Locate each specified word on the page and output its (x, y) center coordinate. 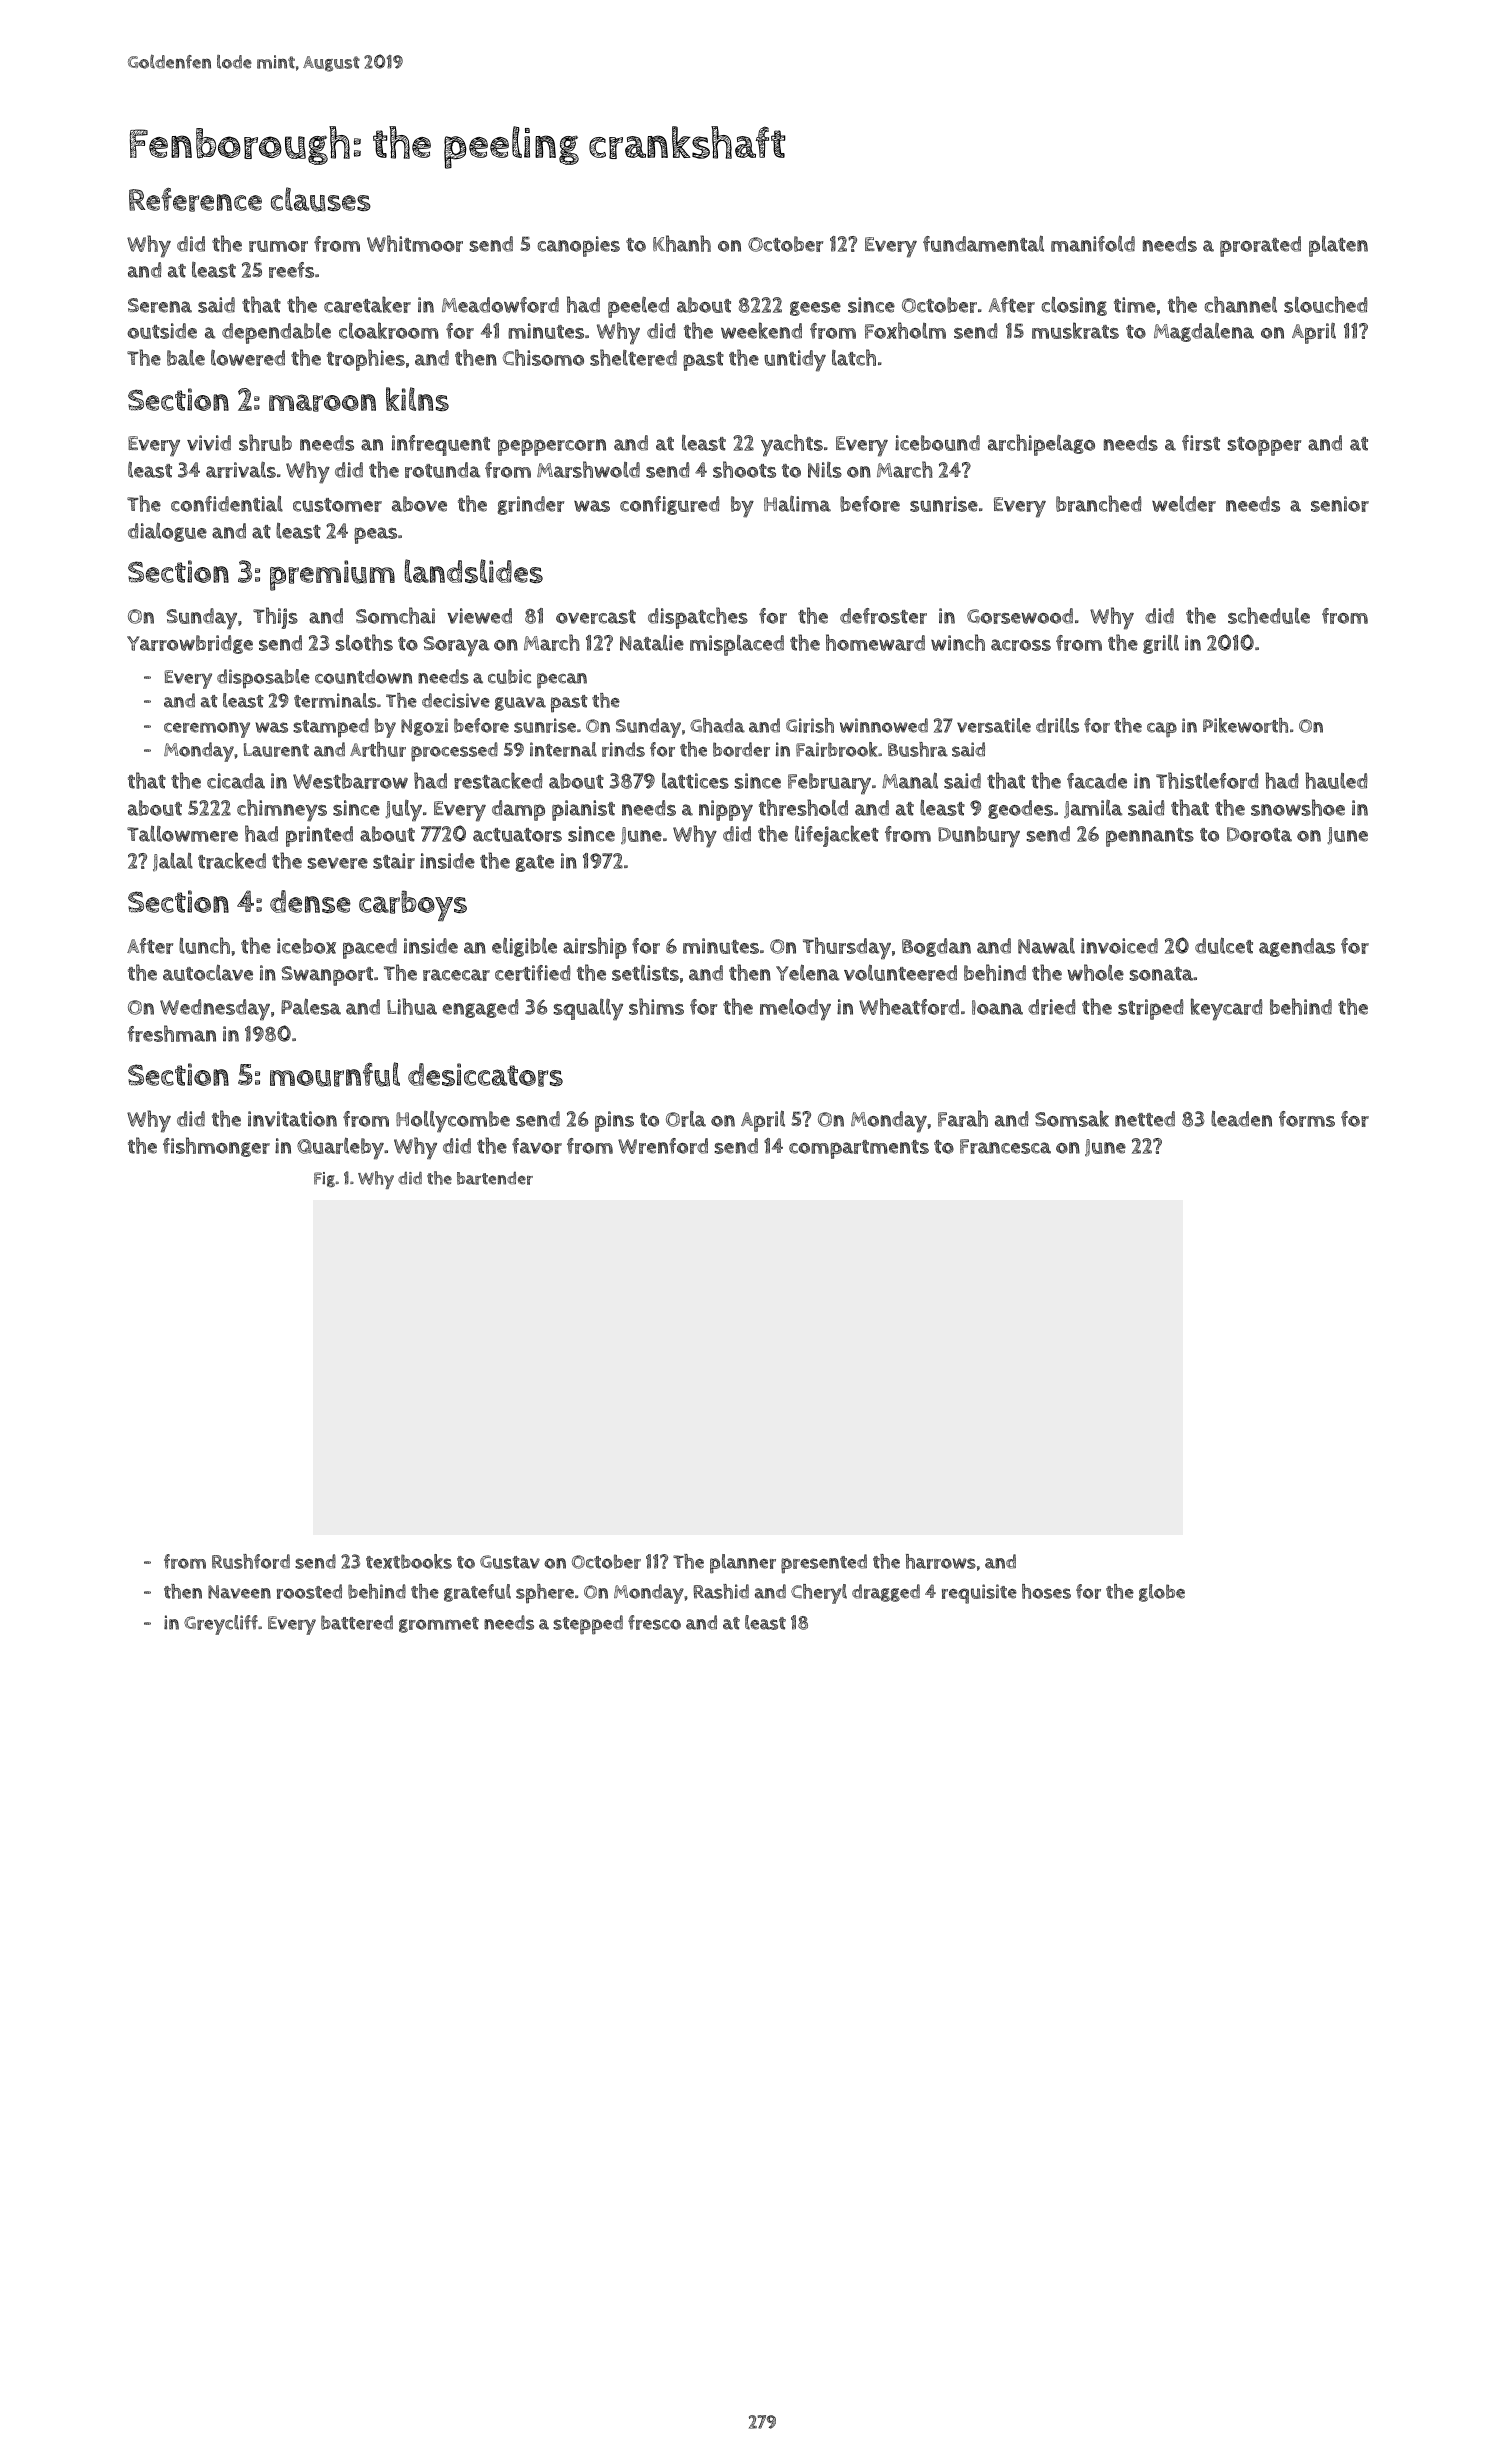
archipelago (1041, 445)
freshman (171, 1033)
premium (332, 575)
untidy (795, 361)
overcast (596, 617)
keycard (1226, 1009)
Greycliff (221, 1625)
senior (1340, 504)
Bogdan (936, 947)
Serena (160, 305)
